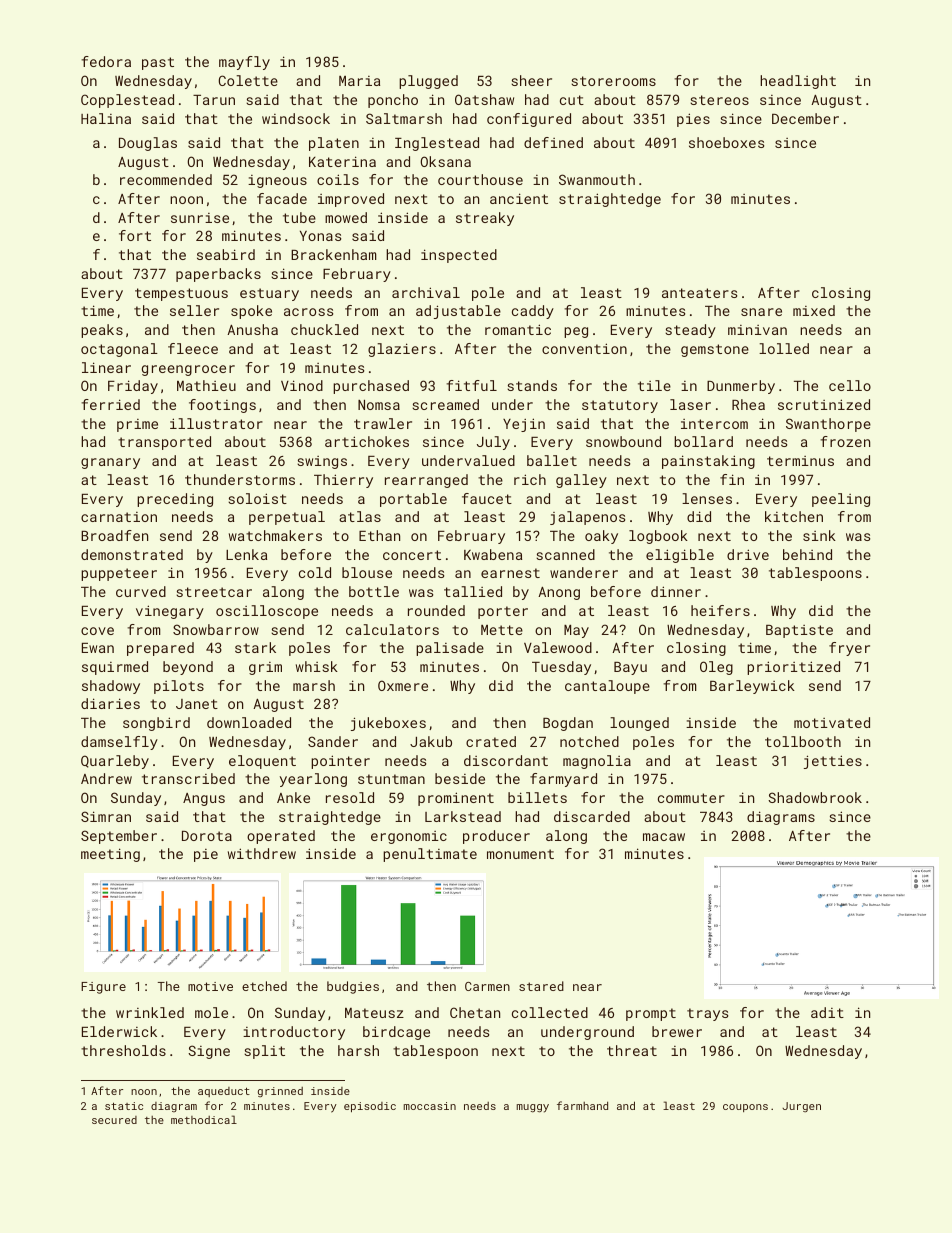 The height and width of the screenshot is (1233, 952). Describe the element at coordinates (524, 425) in the screenshot. I see `Yejin` at that location.
